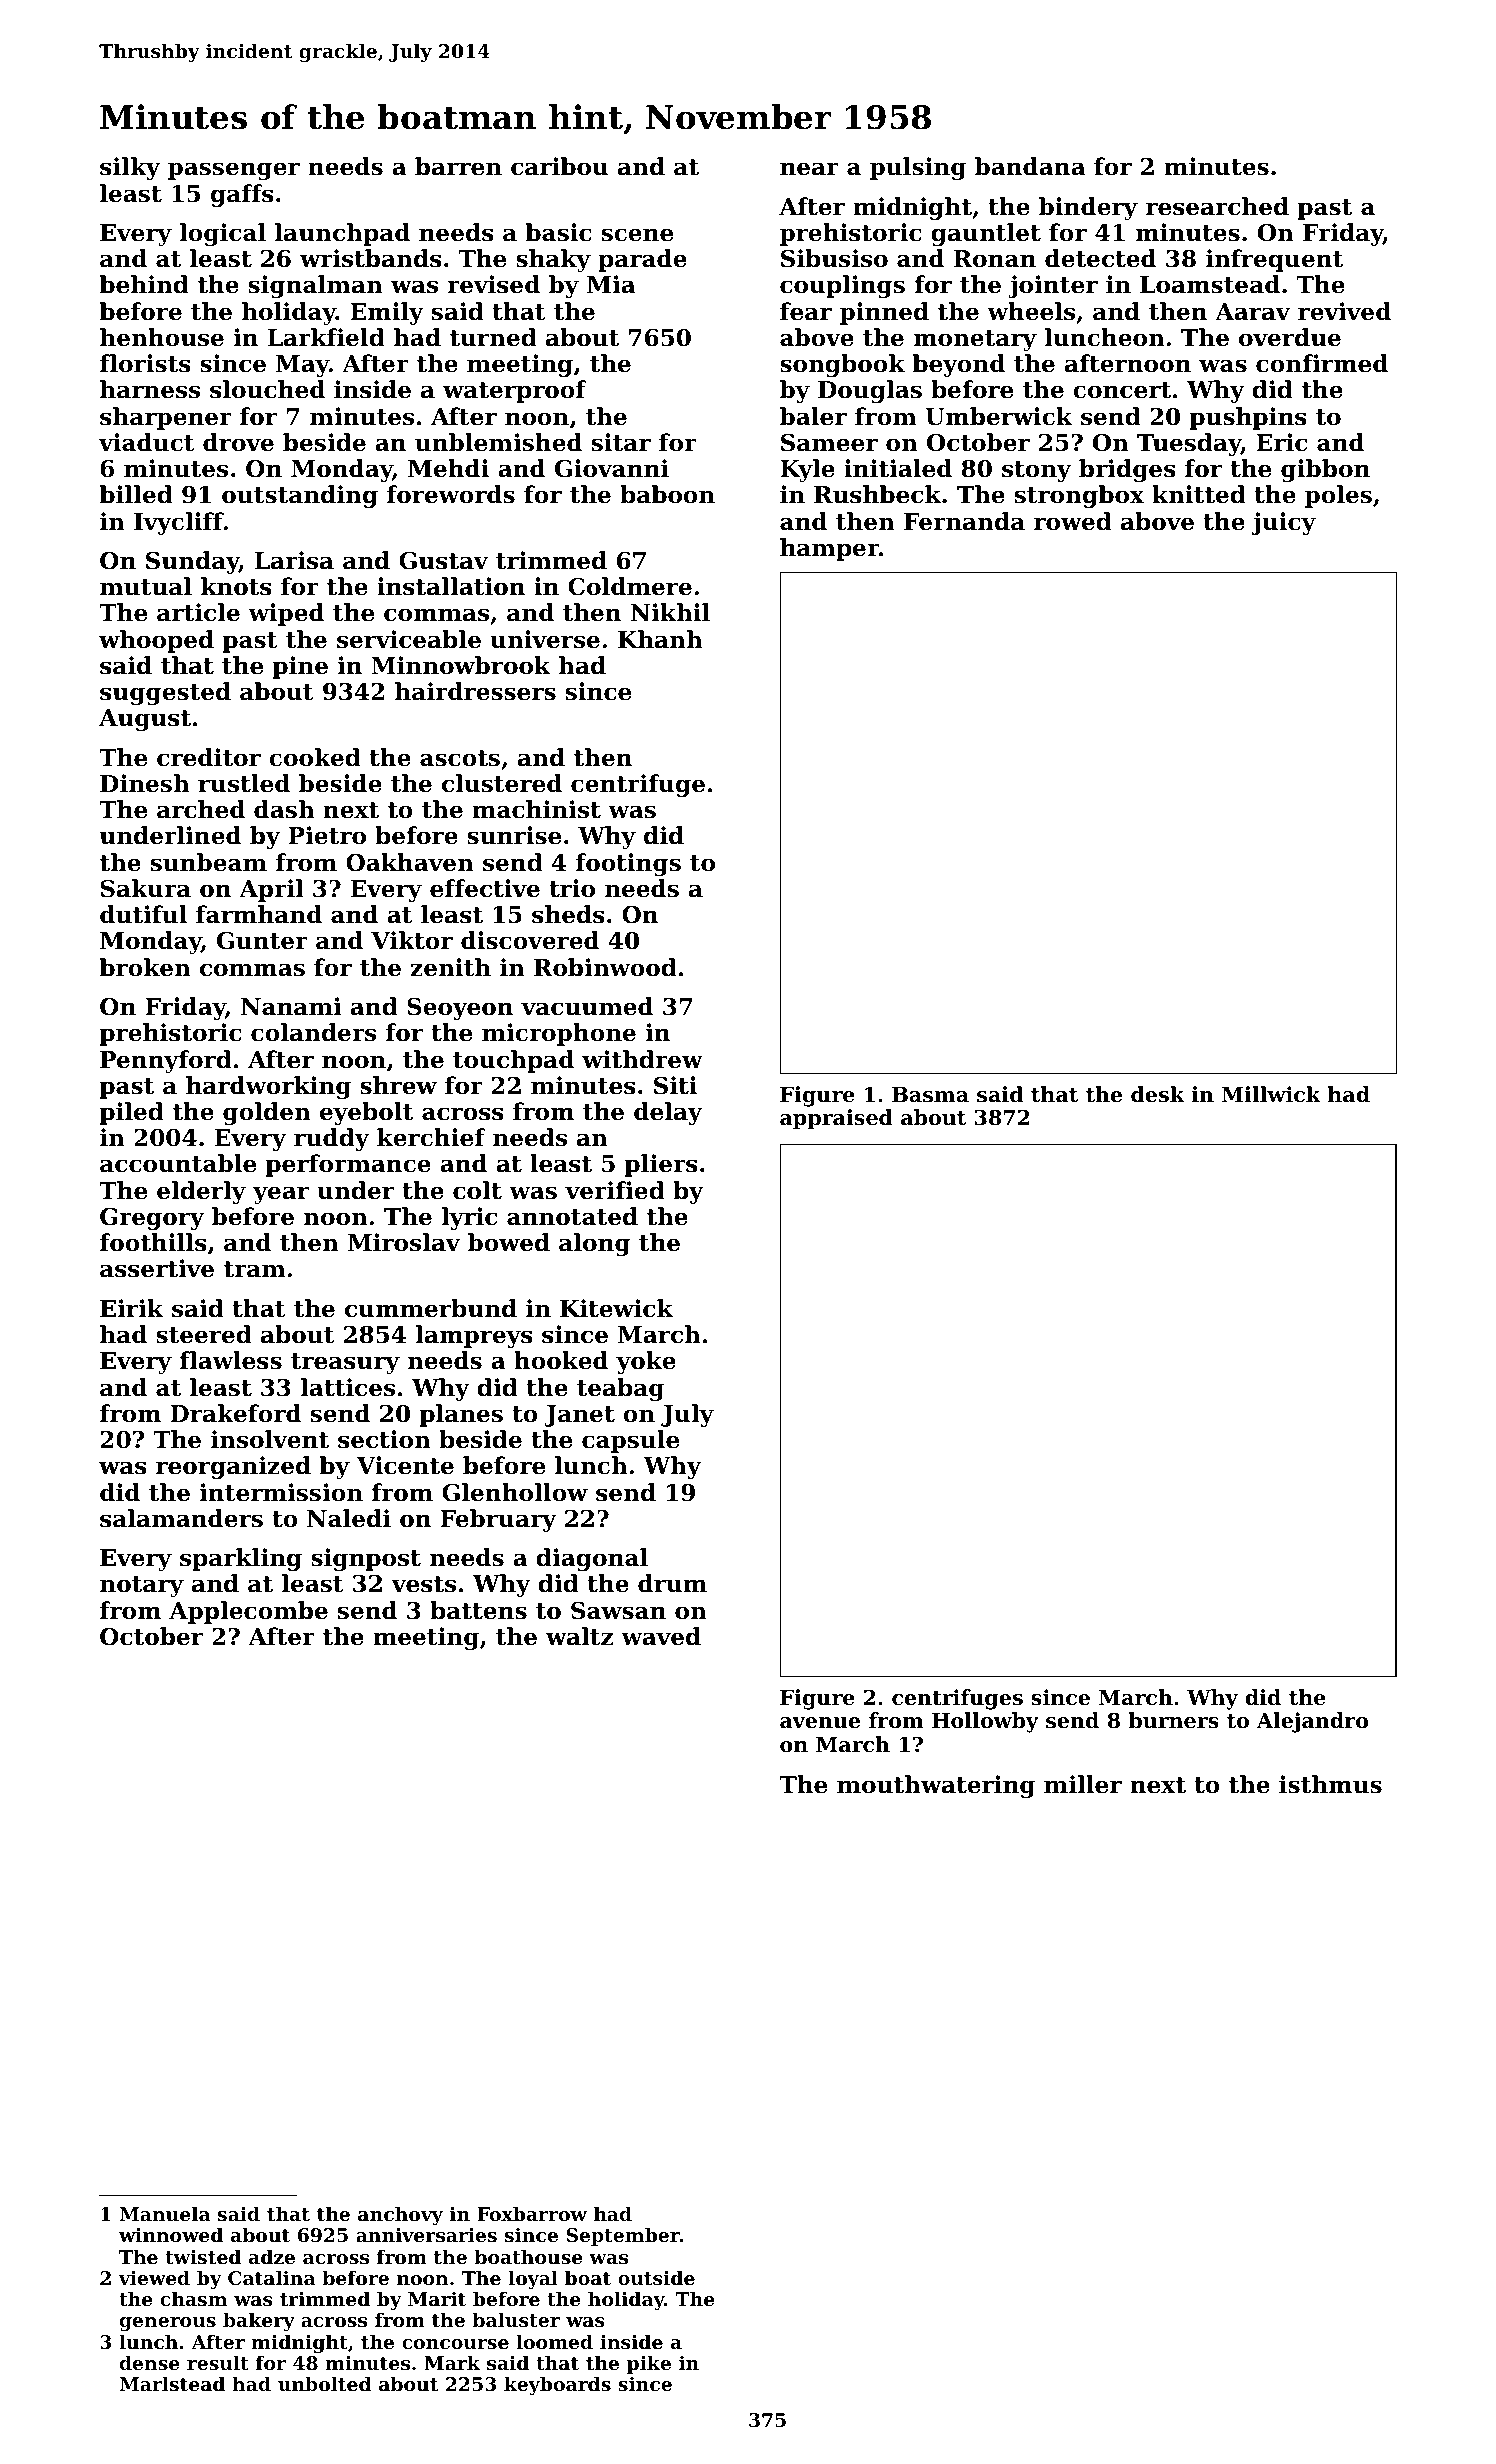  Describe the element at coordinates (172, 2384) in the page. I see `Marlstead` at that location.
